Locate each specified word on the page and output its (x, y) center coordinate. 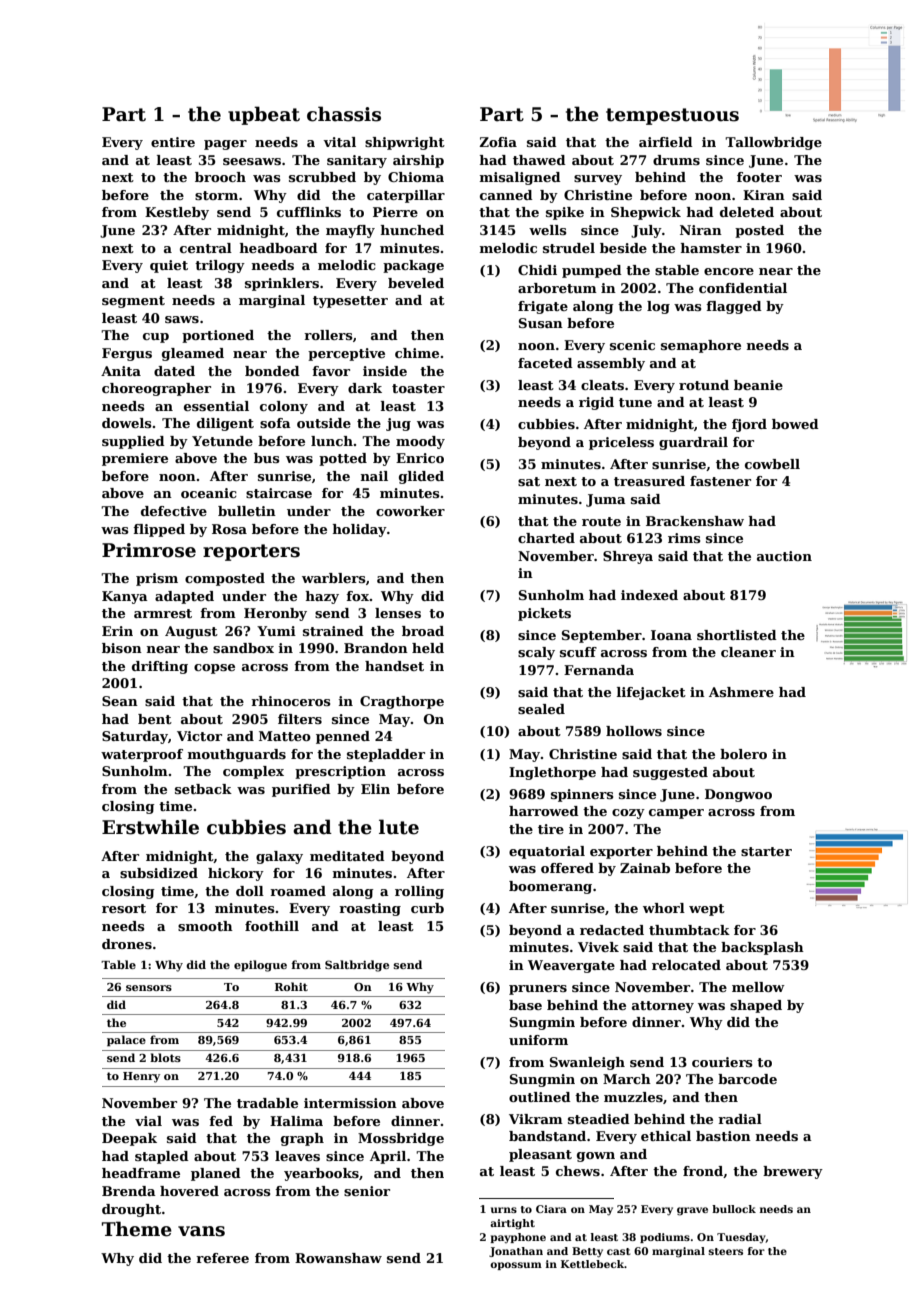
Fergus (127, 354)
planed (216, 1174)
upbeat (264, 115)
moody (420, 442)
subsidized (159, 873)
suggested (670, 773)
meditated (347, 856)
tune (635, 402)
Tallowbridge (773, 143)
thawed (539, 160)
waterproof (142, 755)
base (525, 1005)
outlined (540, 1097)
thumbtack (689, 930)
